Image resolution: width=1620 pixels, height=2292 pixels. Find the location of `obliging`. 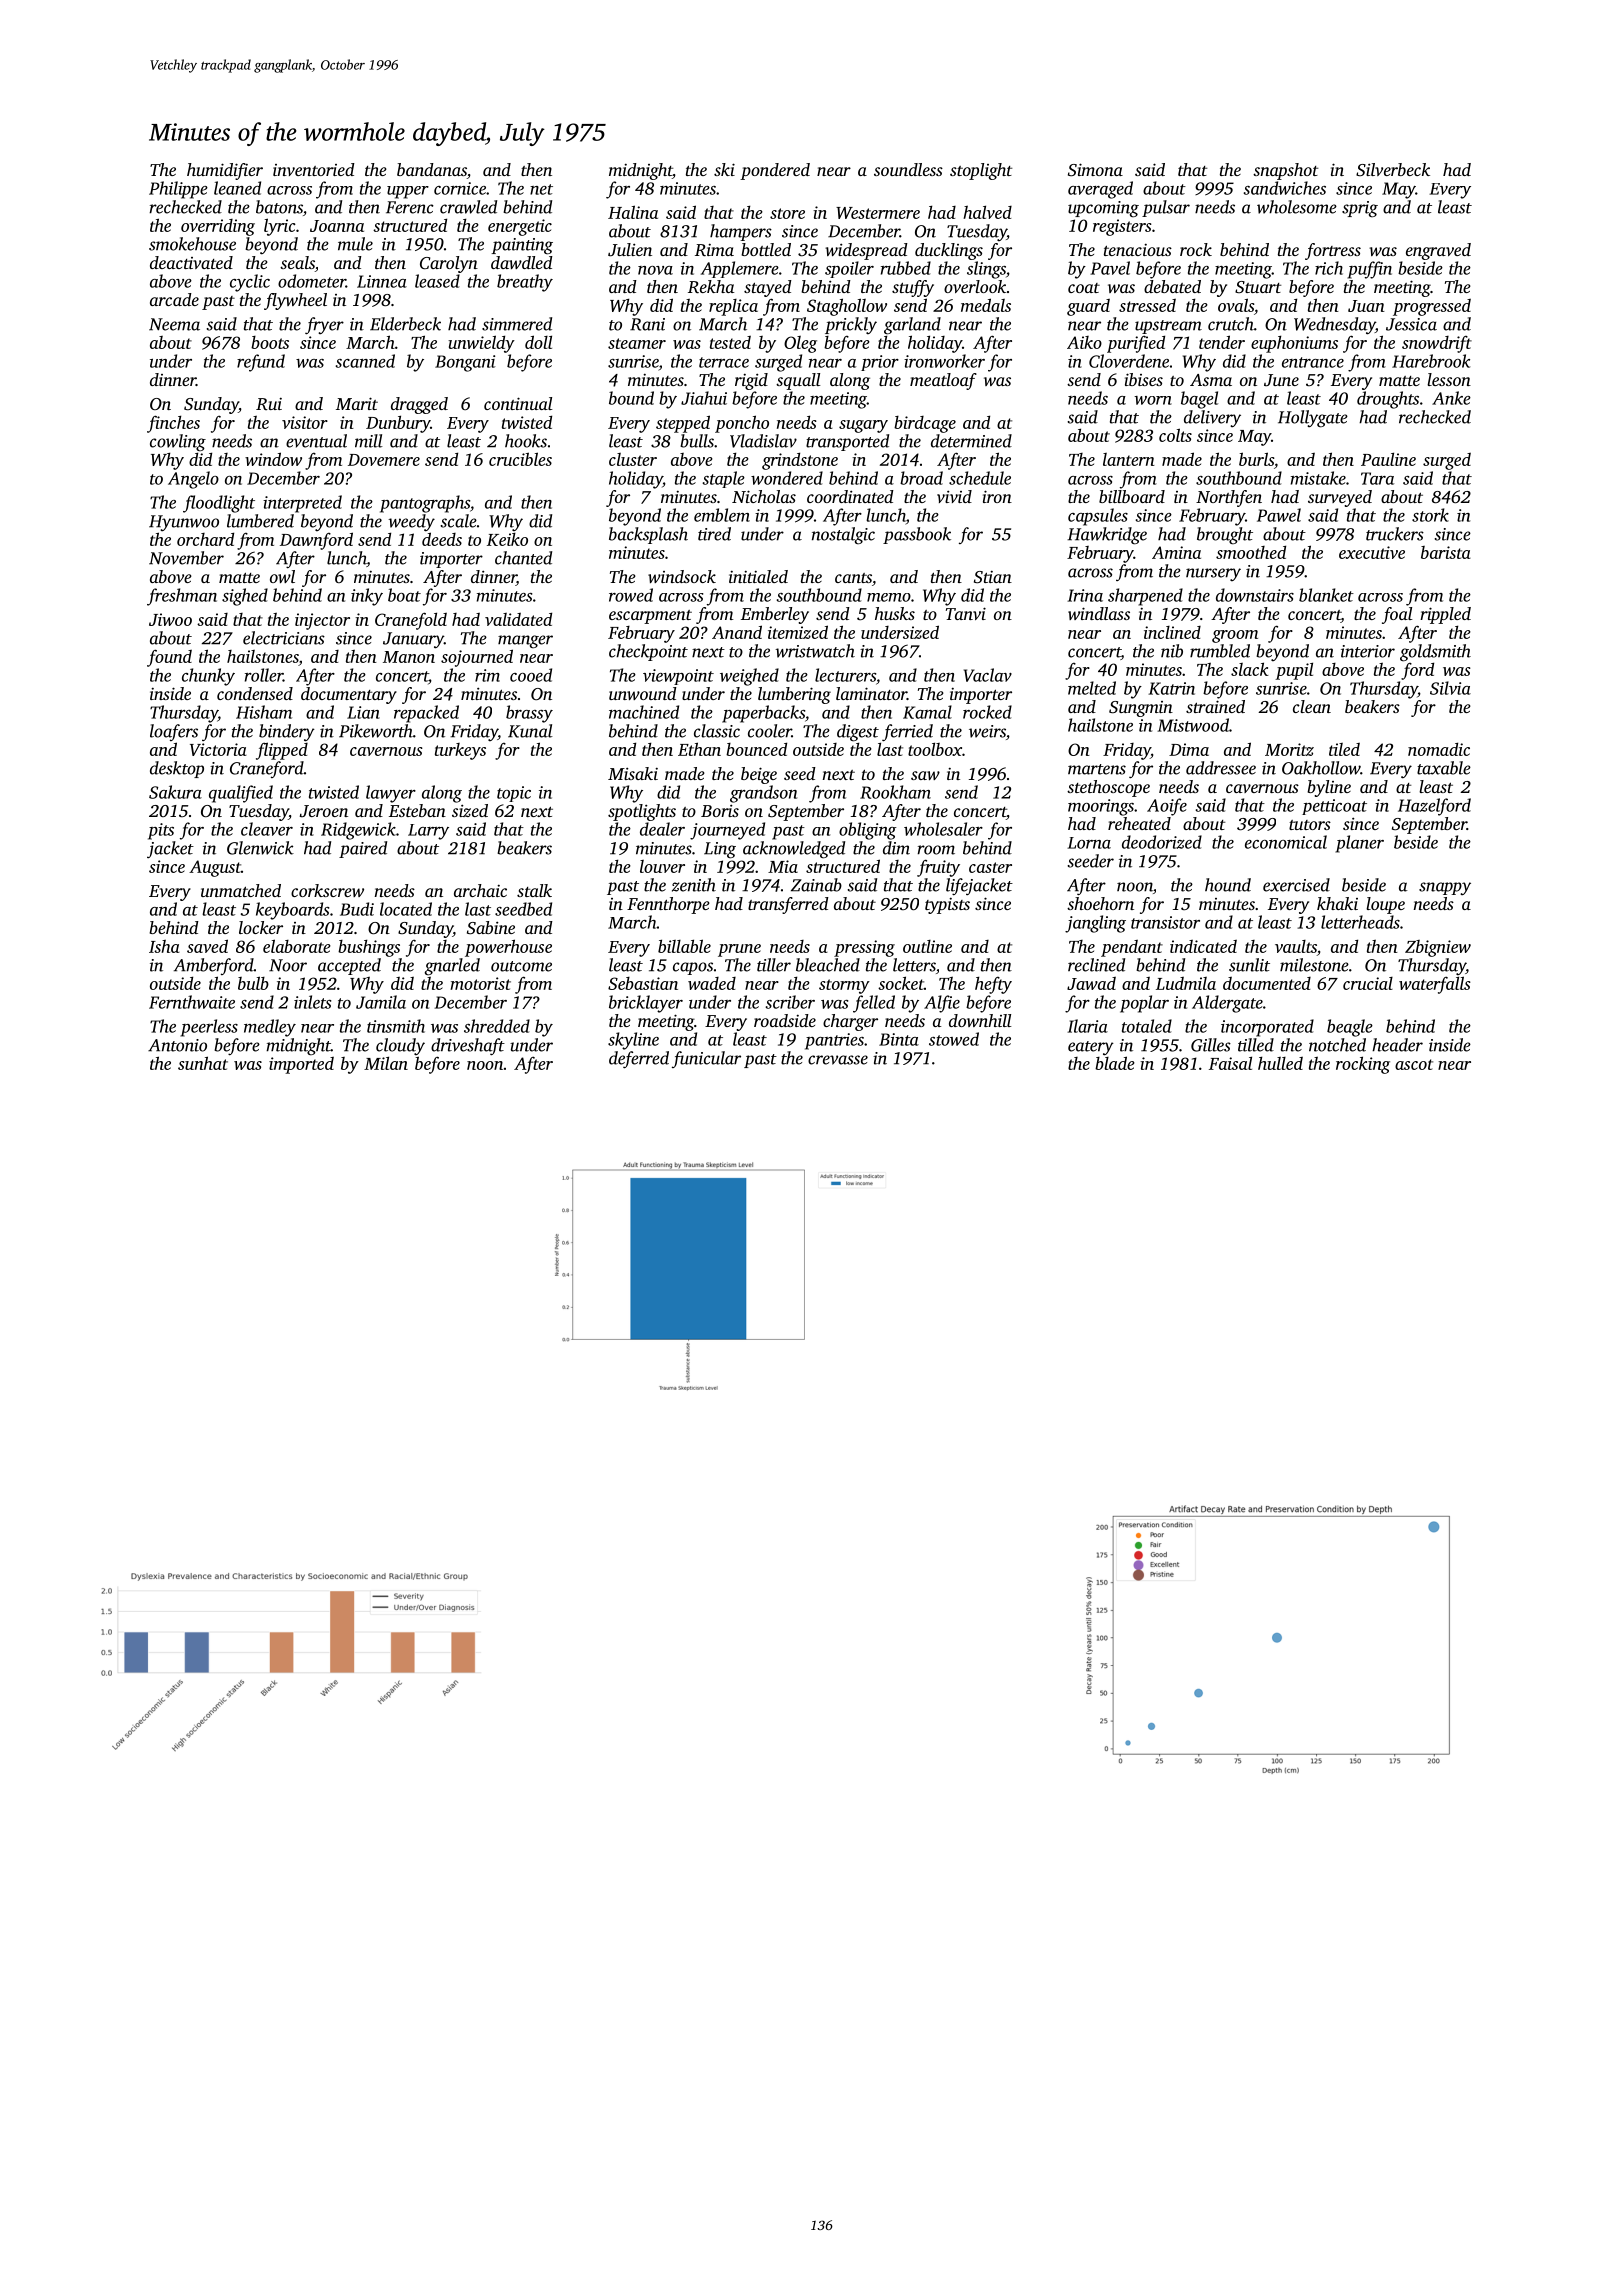

obliging is located at coordinates (868, 831).
